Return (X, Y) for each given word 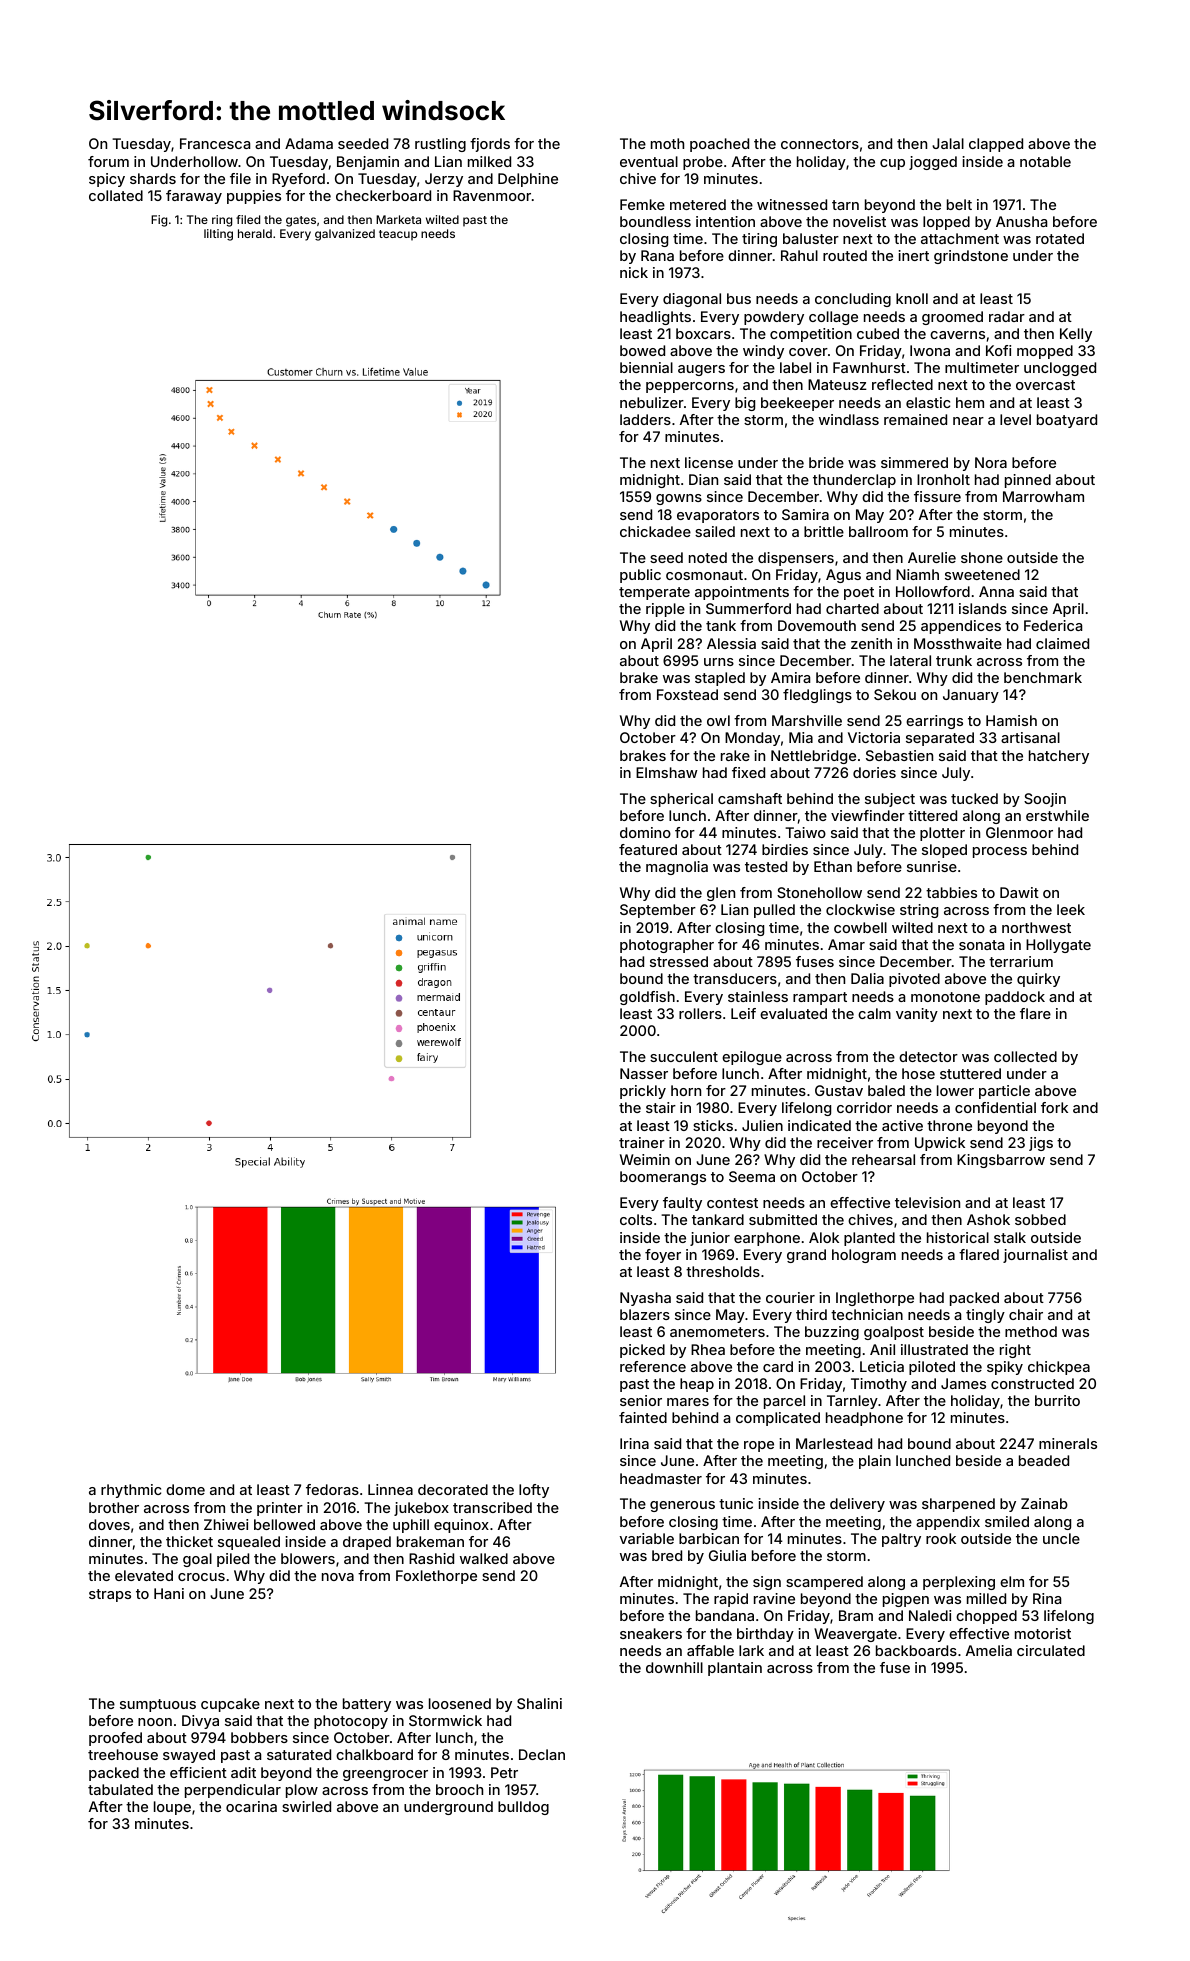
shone (982, 557)
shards (153, 178)
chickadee (655, 531)
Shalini (539, 1703)
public (640, 576)
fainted (643, 1417)
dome (185, 1489)
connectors (820, 144)
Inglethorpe (875, 1299)
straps (110, 1595)
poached (719, 145)
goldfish (647, 998)
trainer (642, 1142)
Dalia (867, 978)
